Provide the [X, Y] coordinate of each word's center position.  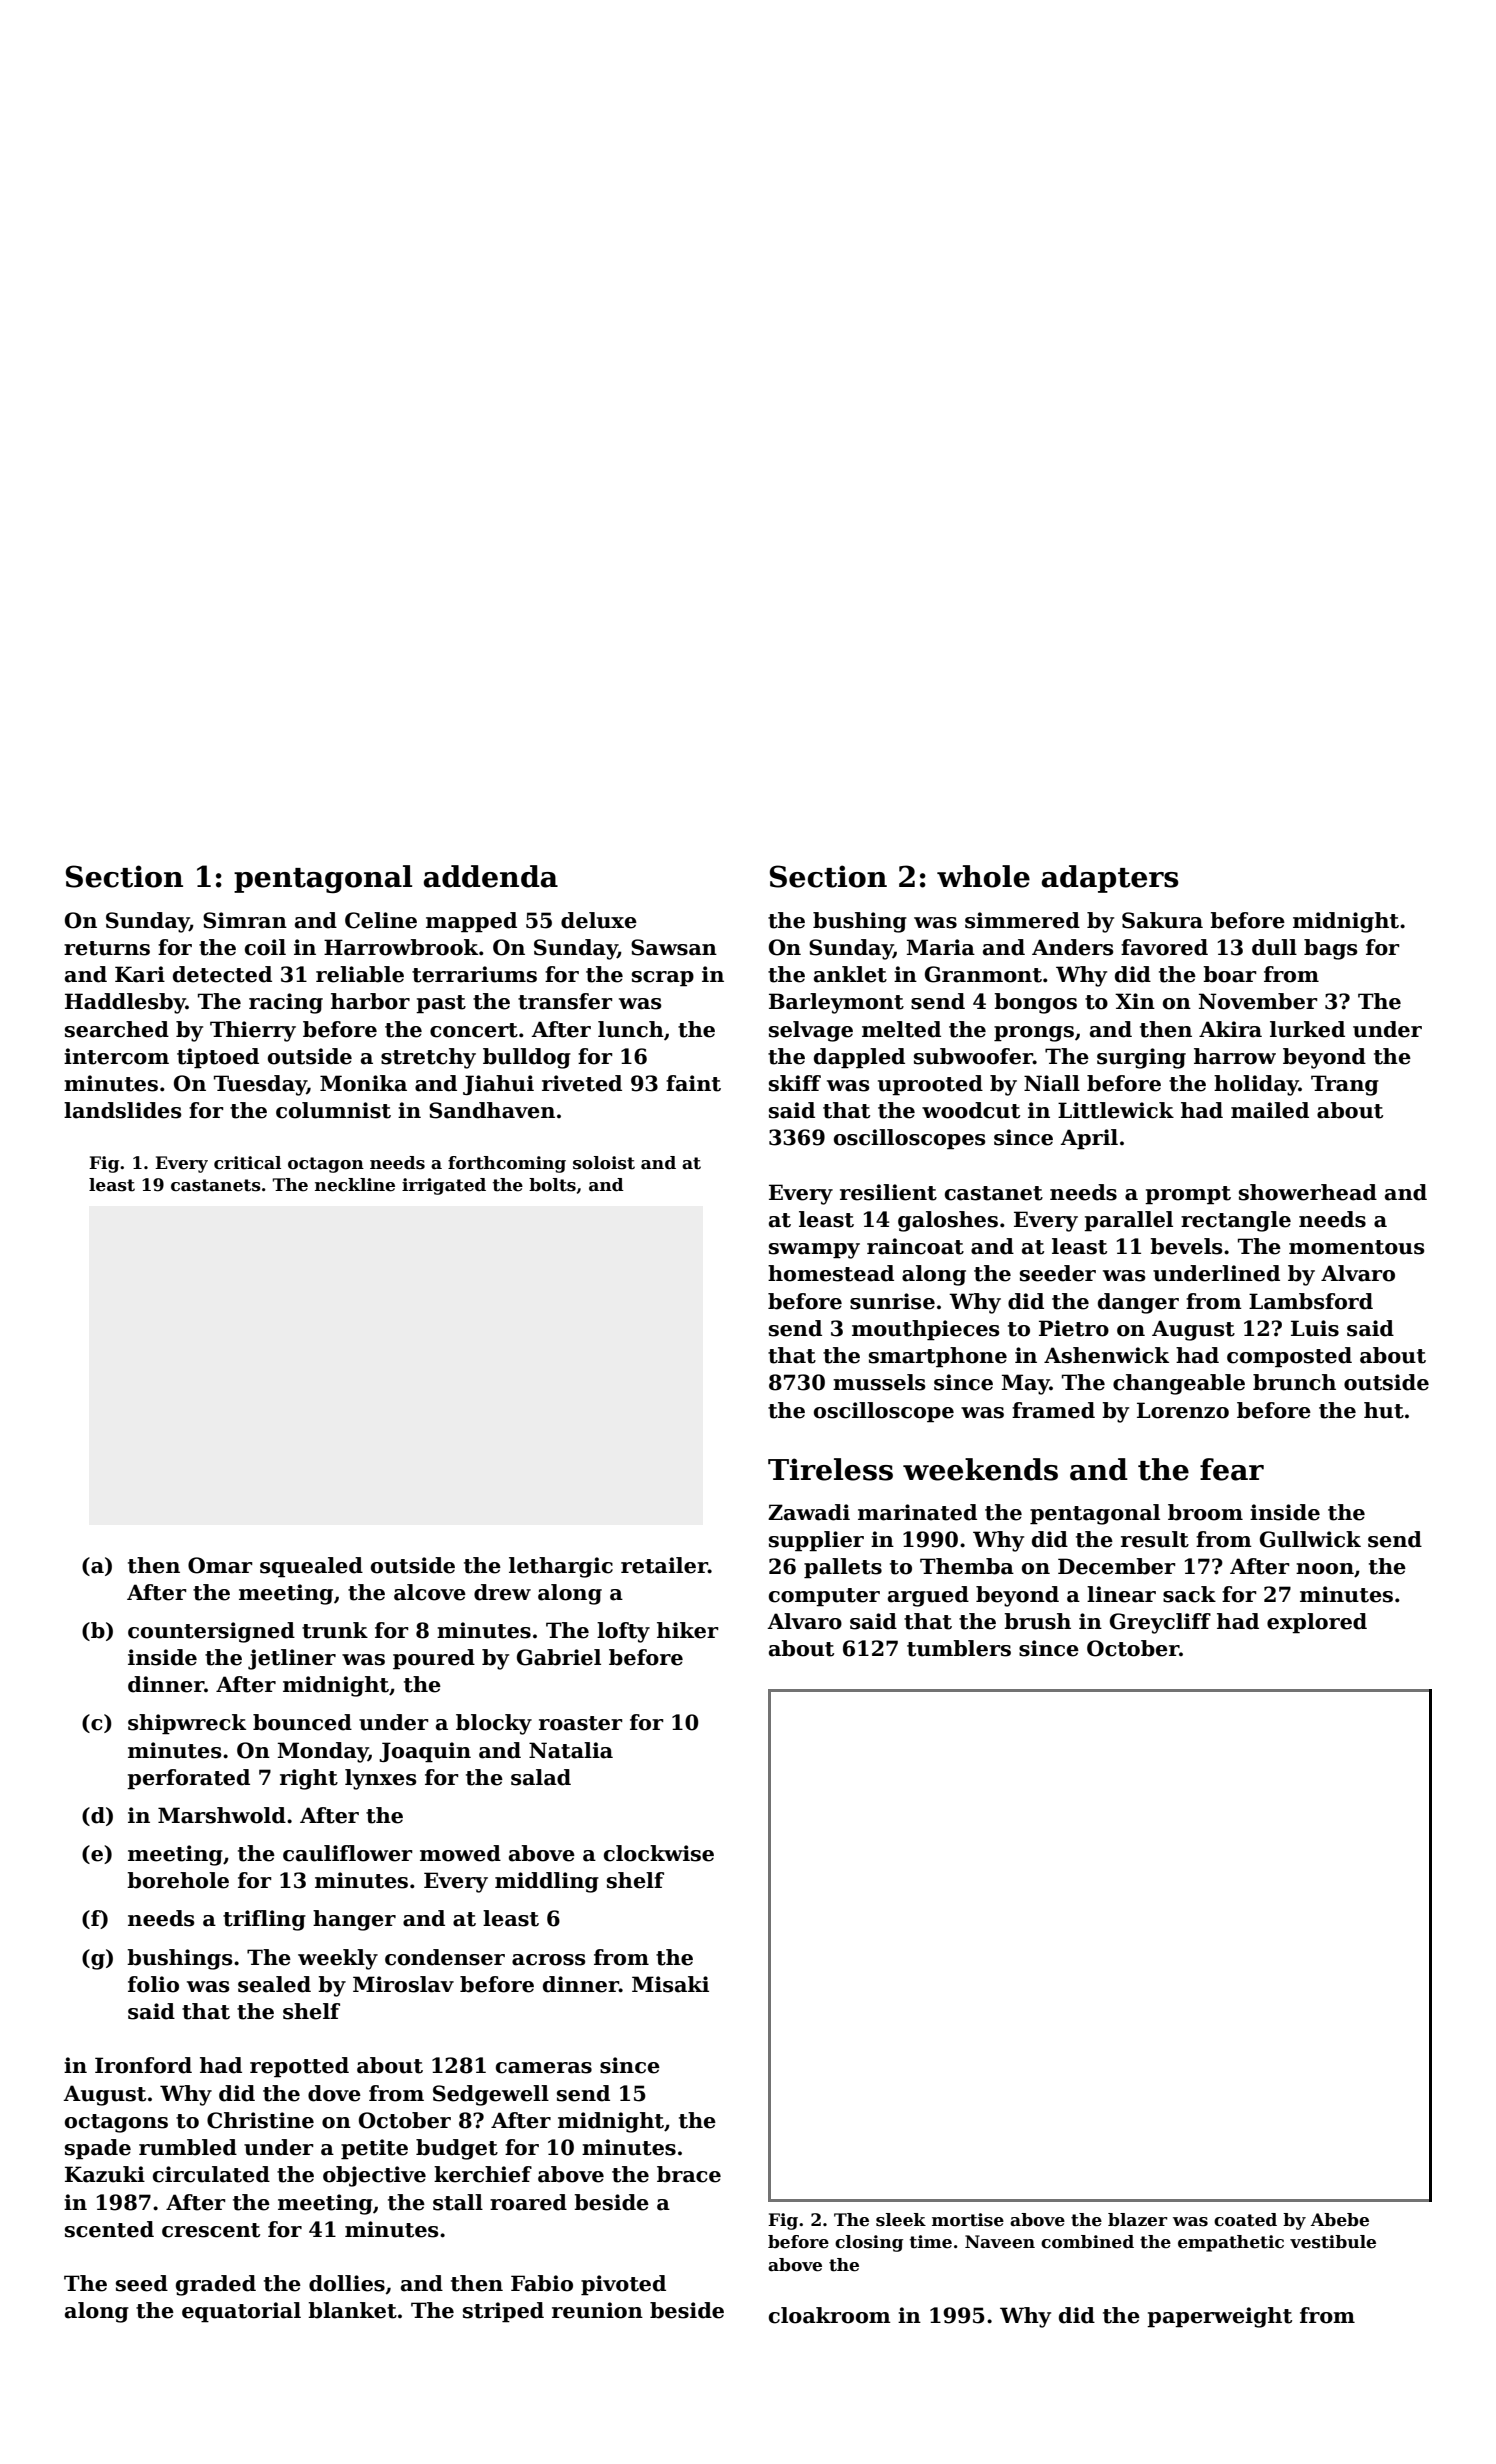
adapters [1110, 879]
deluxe [599, 920]
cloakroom [830, 2315]
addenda [491, 876]
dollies [347, 2283]
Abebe [1340, 2220]
